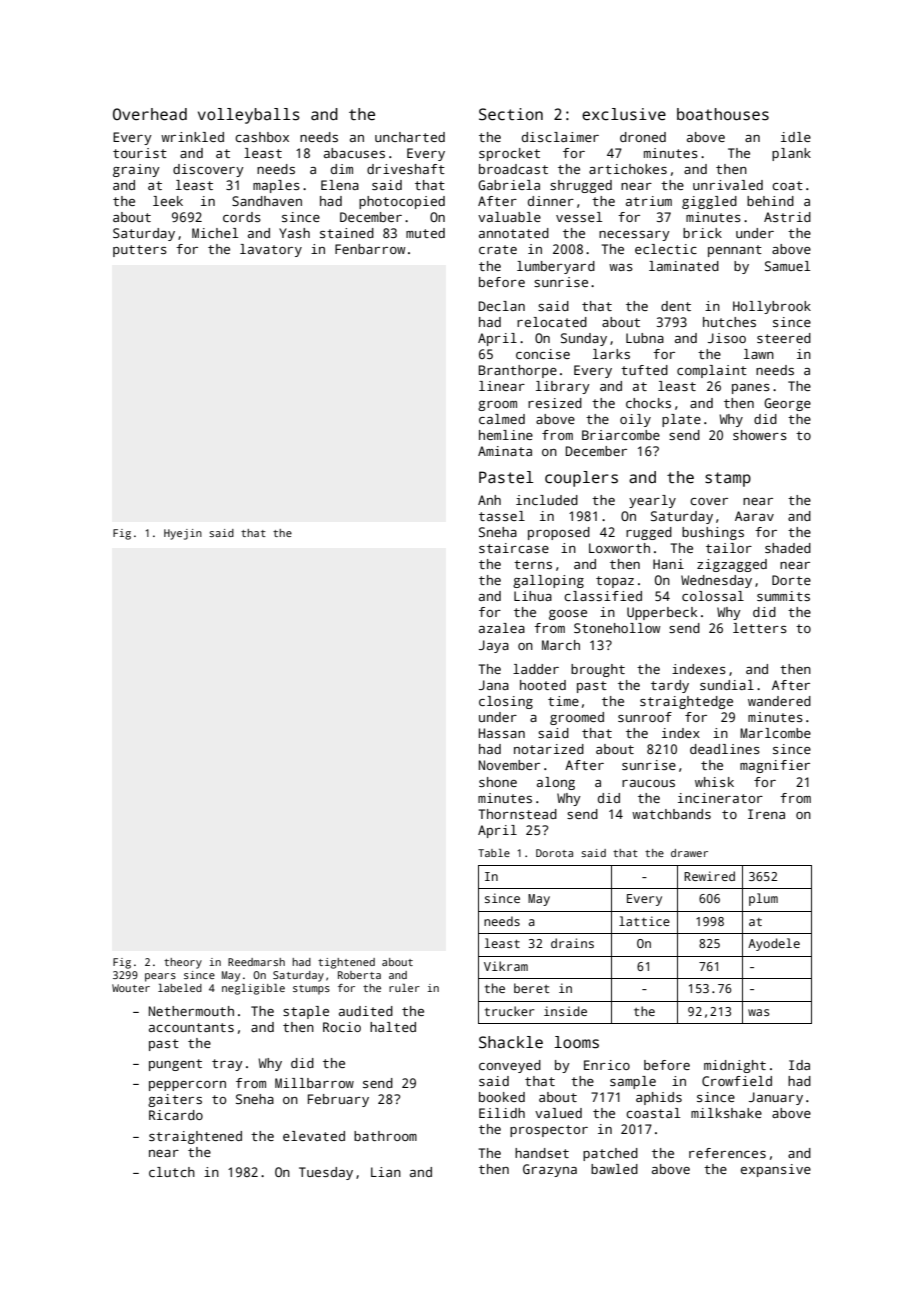 The width and height of the page is (924, 1308). I want to click on uncharted, so click(410, 137).
